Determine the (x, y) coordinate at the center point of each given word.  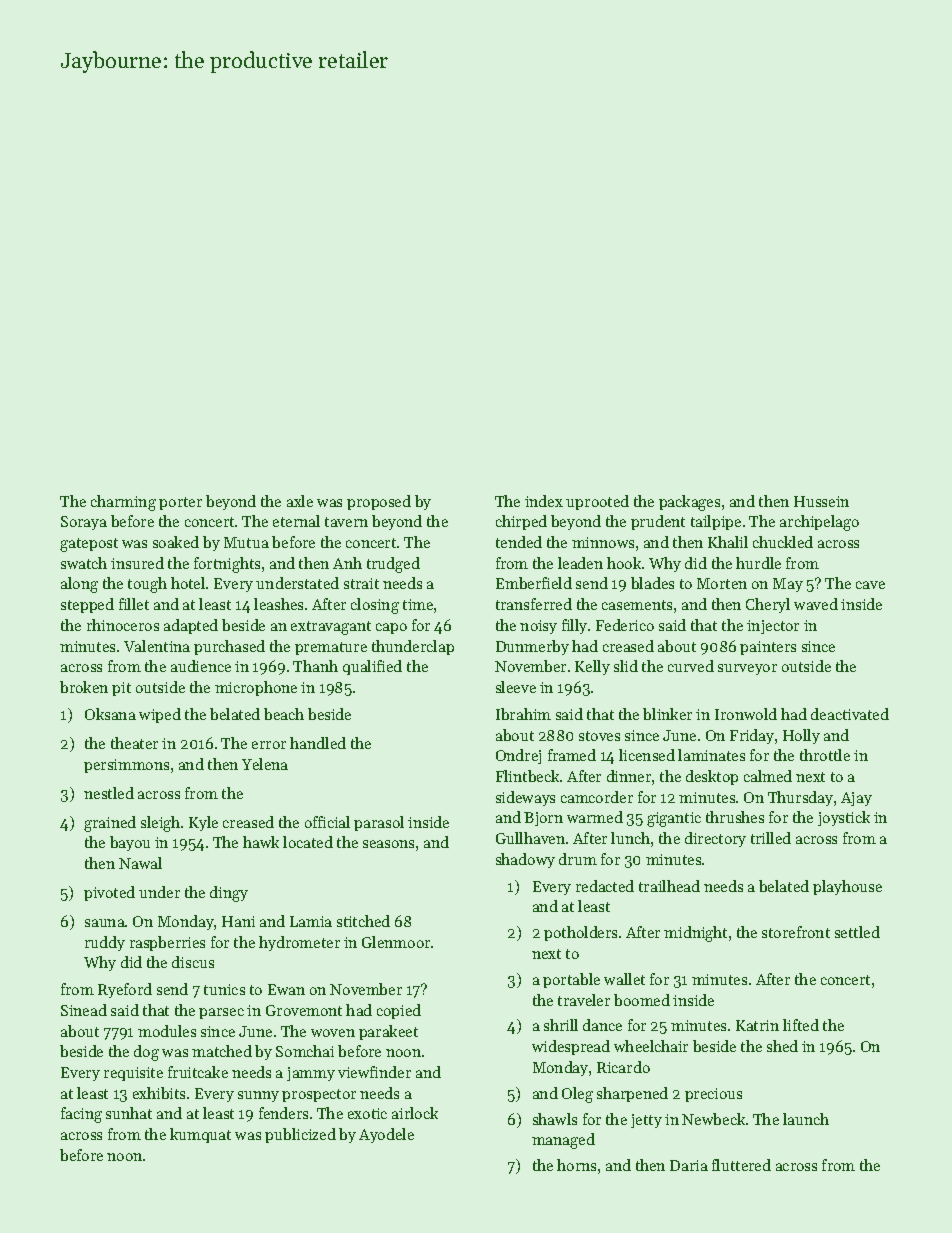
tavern (346, 522)
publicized (300, 1135)
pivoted (109, 893)
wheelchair (651, 1046)
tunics (224, 989)
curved (691, 666)
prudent (658, 522)
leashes (278, 604)
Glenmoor (396, 942)
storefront (796, 932)
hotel (188, 583)
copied (399, 1011)
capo (391, 628)
